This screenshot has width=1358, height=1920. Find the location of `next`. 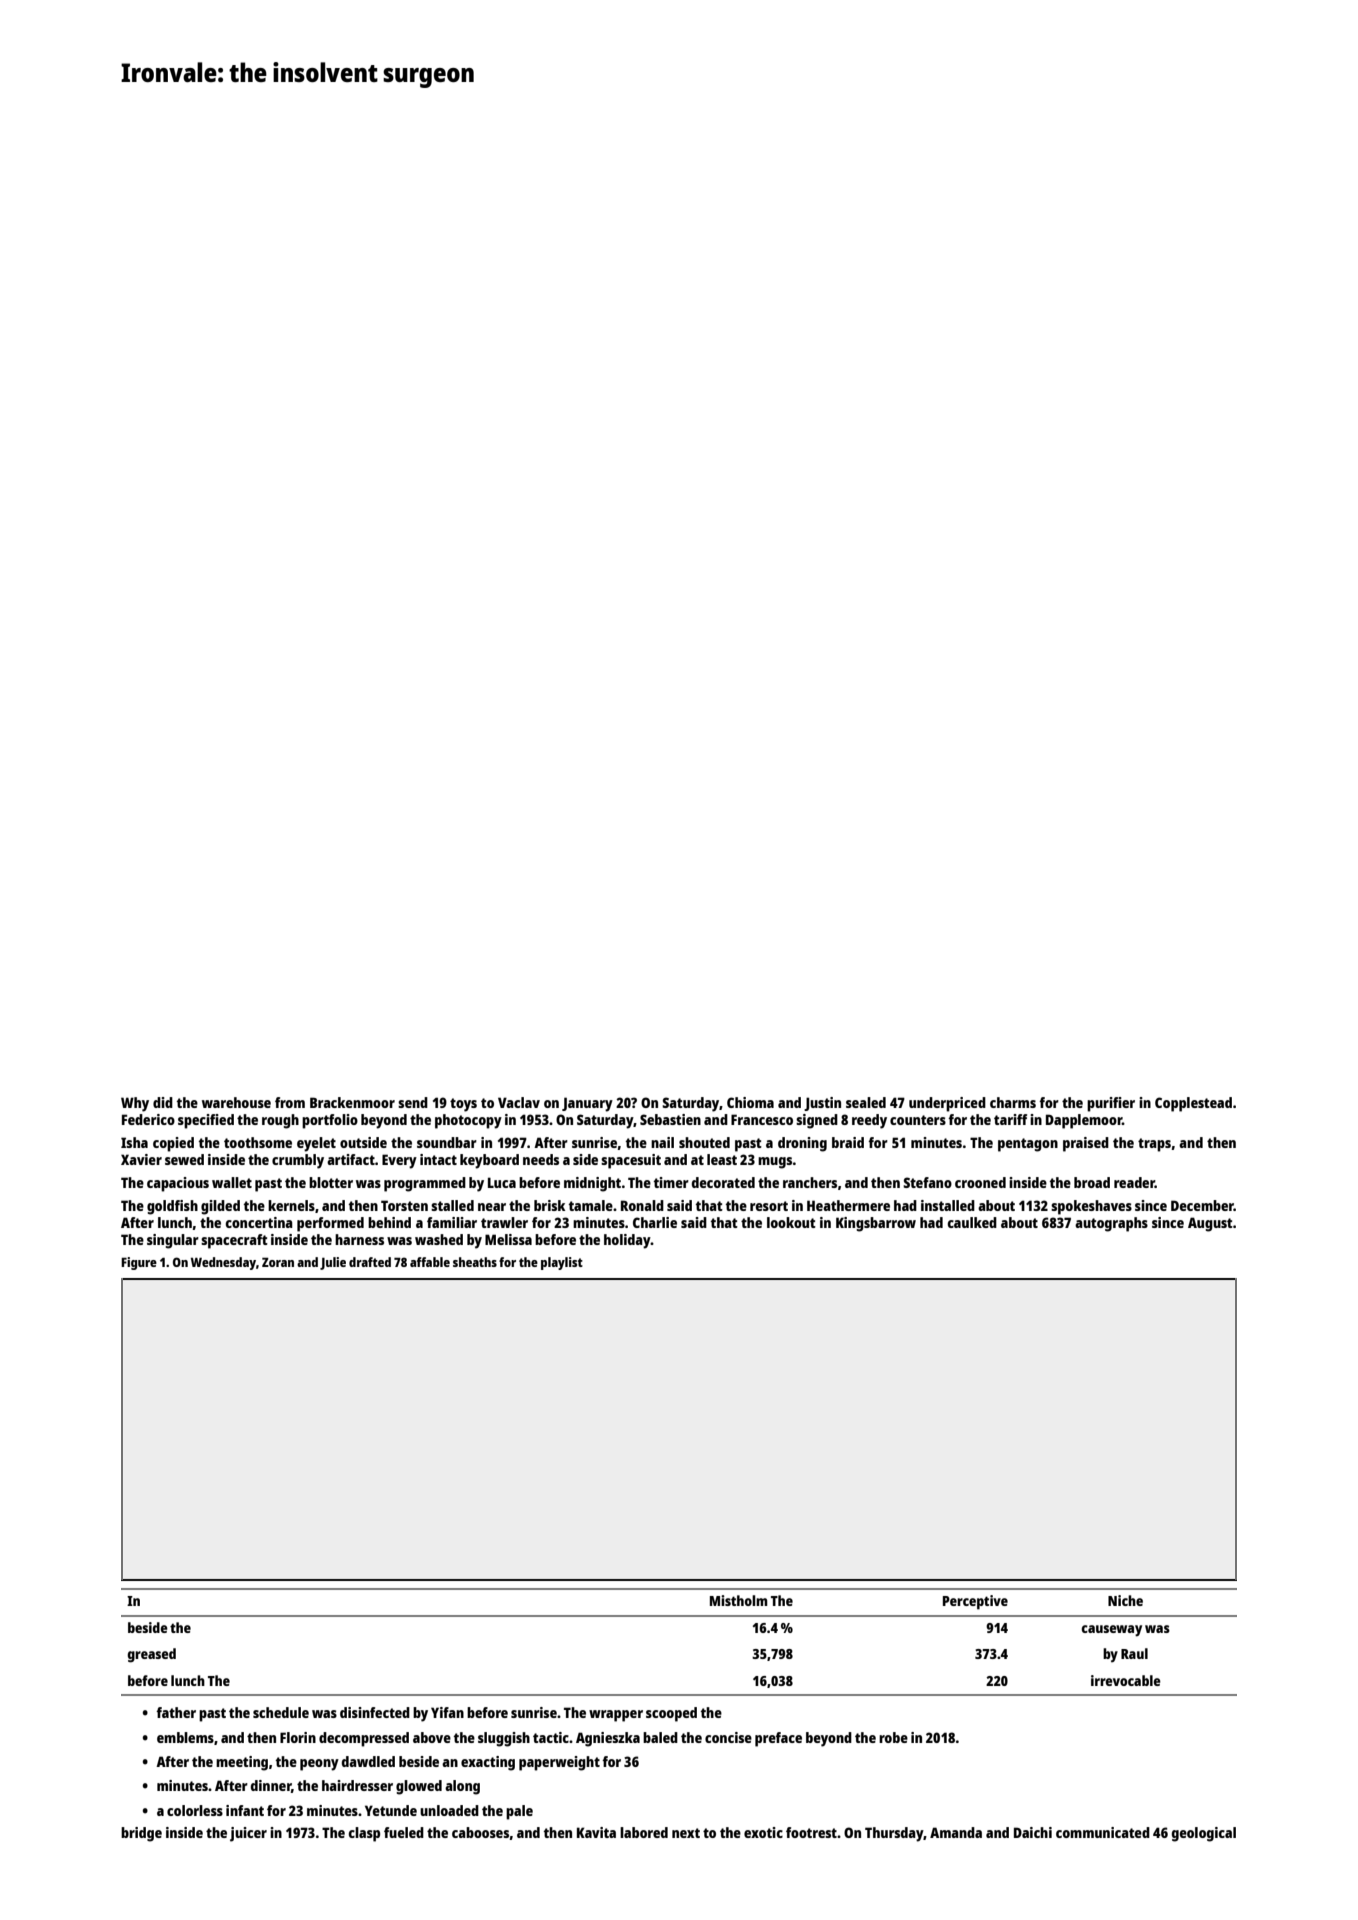

next is located at coordinates (686, 1833).
